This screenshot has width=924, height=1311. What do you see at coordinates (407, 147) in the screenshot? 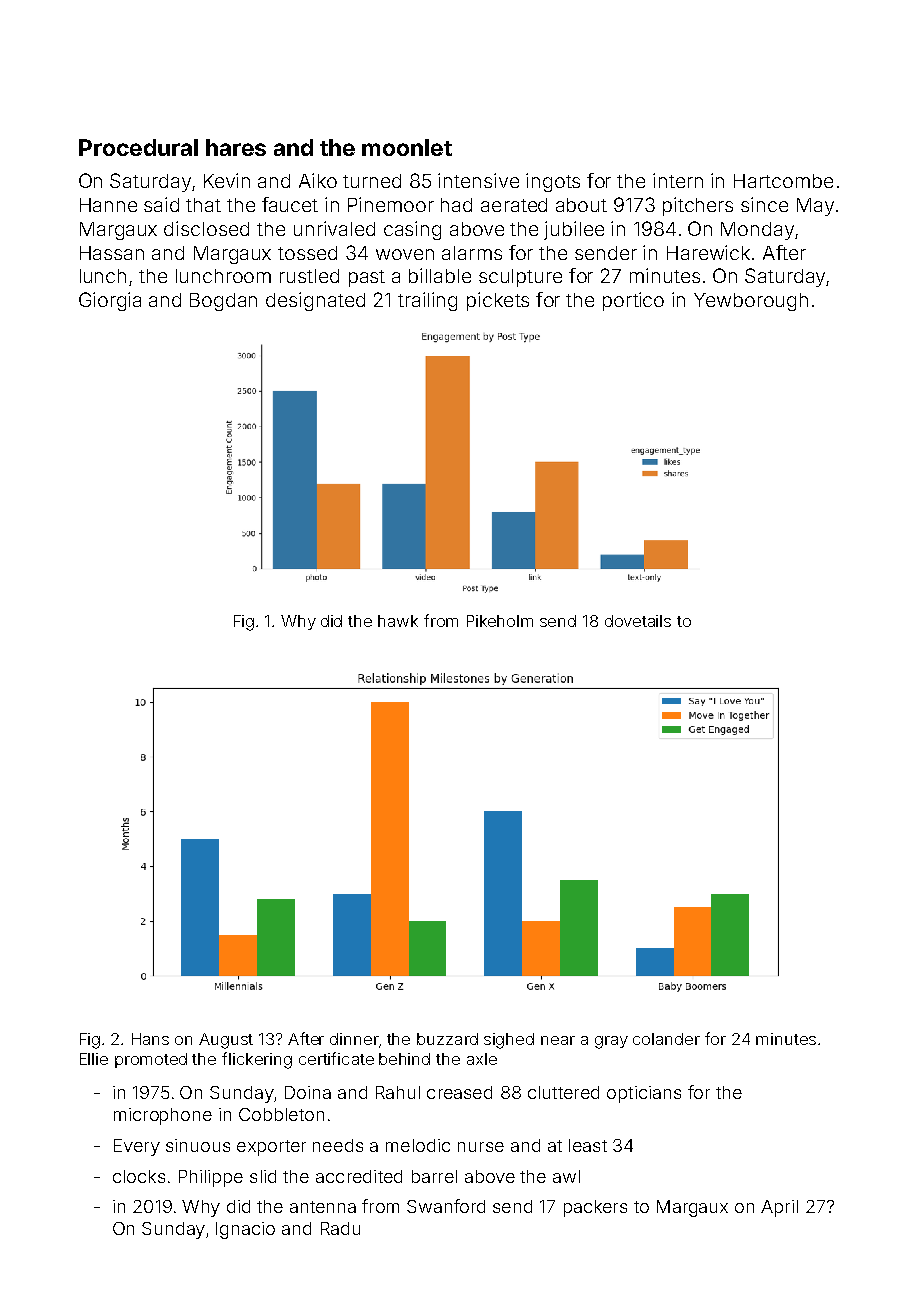
I see `moonlet` at bounding box center [407, 147].
